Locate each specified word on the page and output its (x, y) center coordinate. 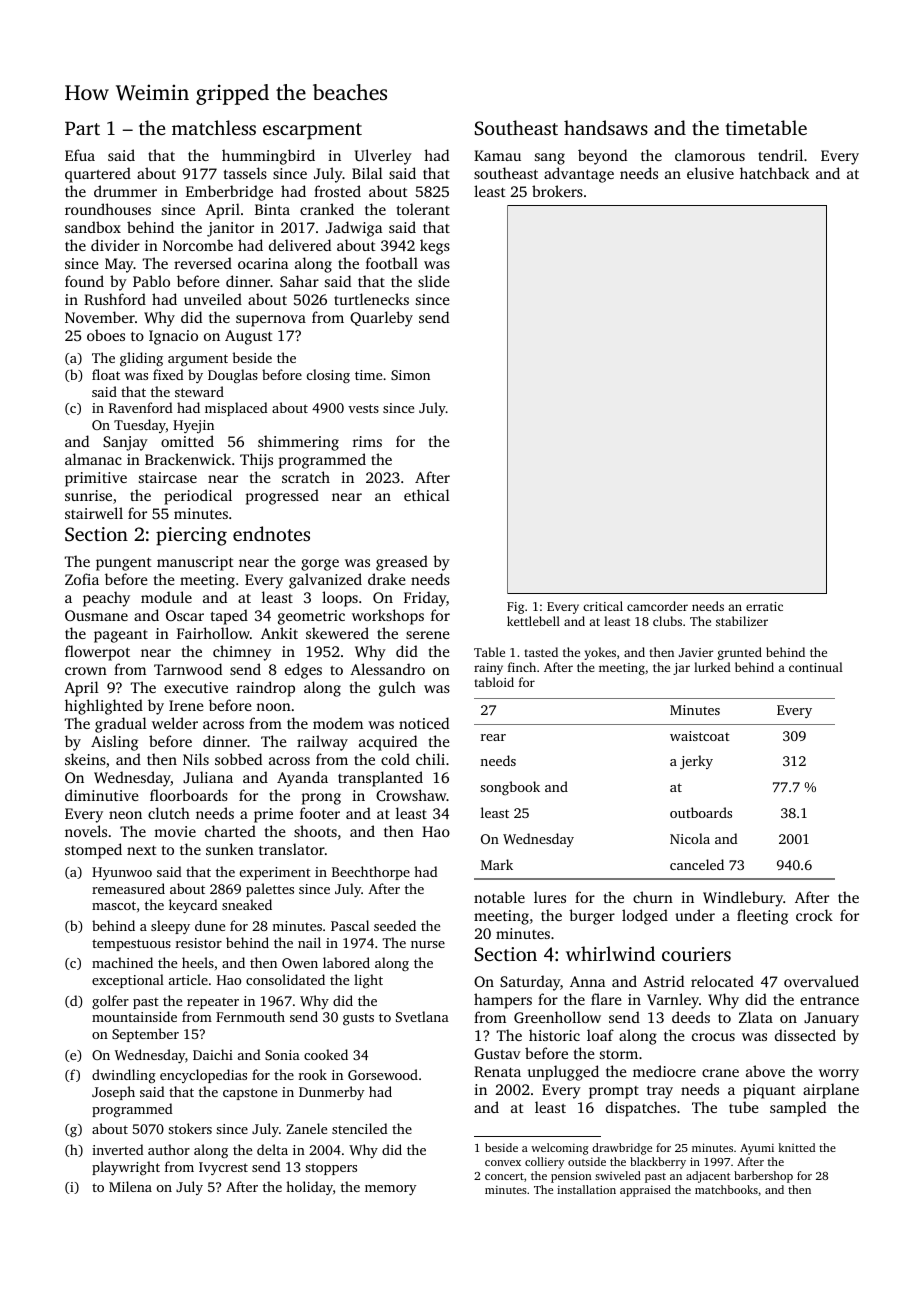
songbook (510, 788)
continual (816, 667)
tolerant (423, 209)
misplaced (236, 409)
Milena (130, 1186)
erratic (764, 606)
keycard (193, 906)
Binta (272, 209)
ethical (427, 495)
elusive (710, 173)
